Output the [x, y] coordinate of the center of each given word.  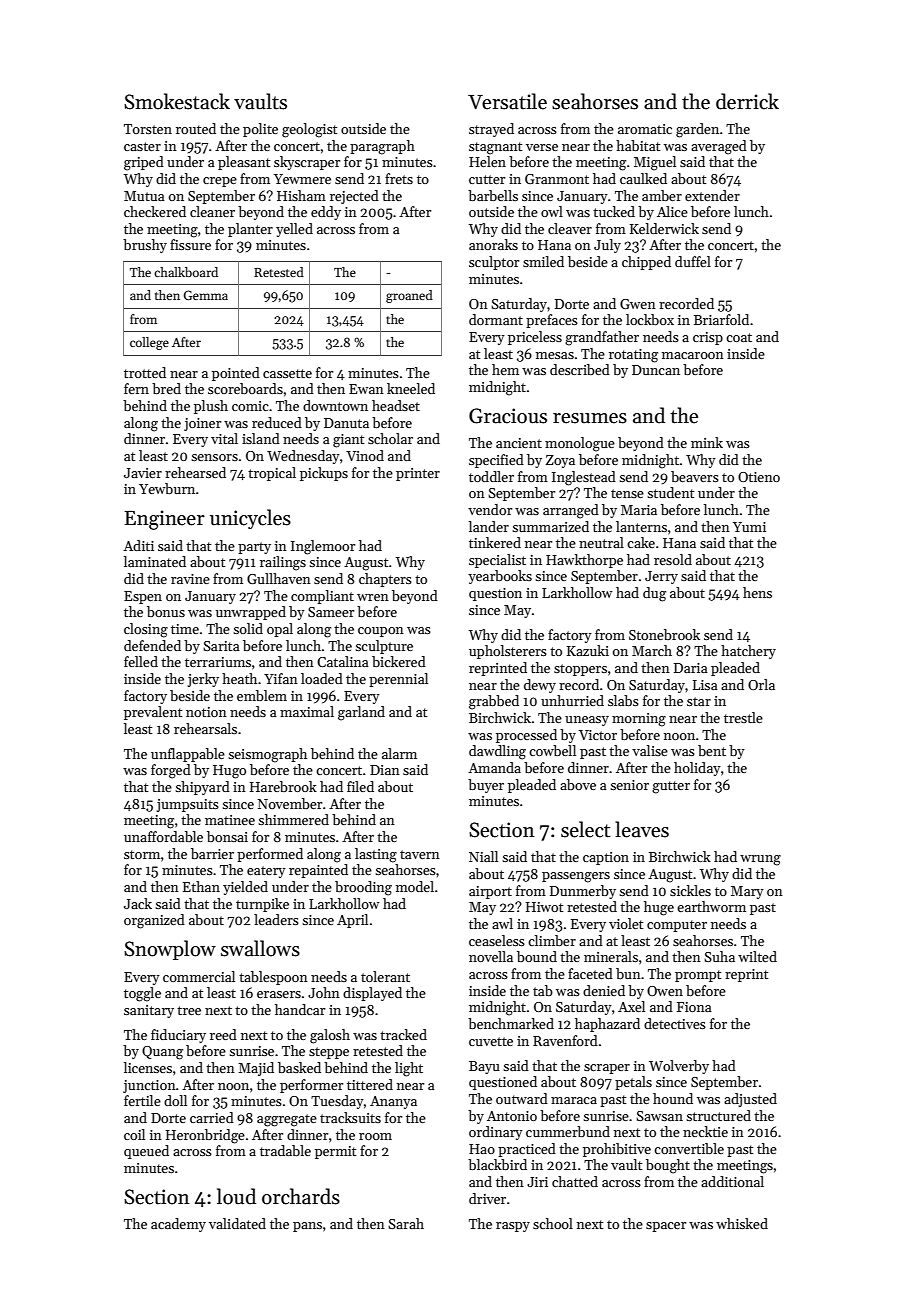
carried [212, 1117]
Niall [483, 856]
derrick [747, 101]
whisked [742, 1223]
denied [604, 990]
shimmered [293, 819]
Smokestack [177, 101]
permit [335, 1152]
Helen [487, 161]
